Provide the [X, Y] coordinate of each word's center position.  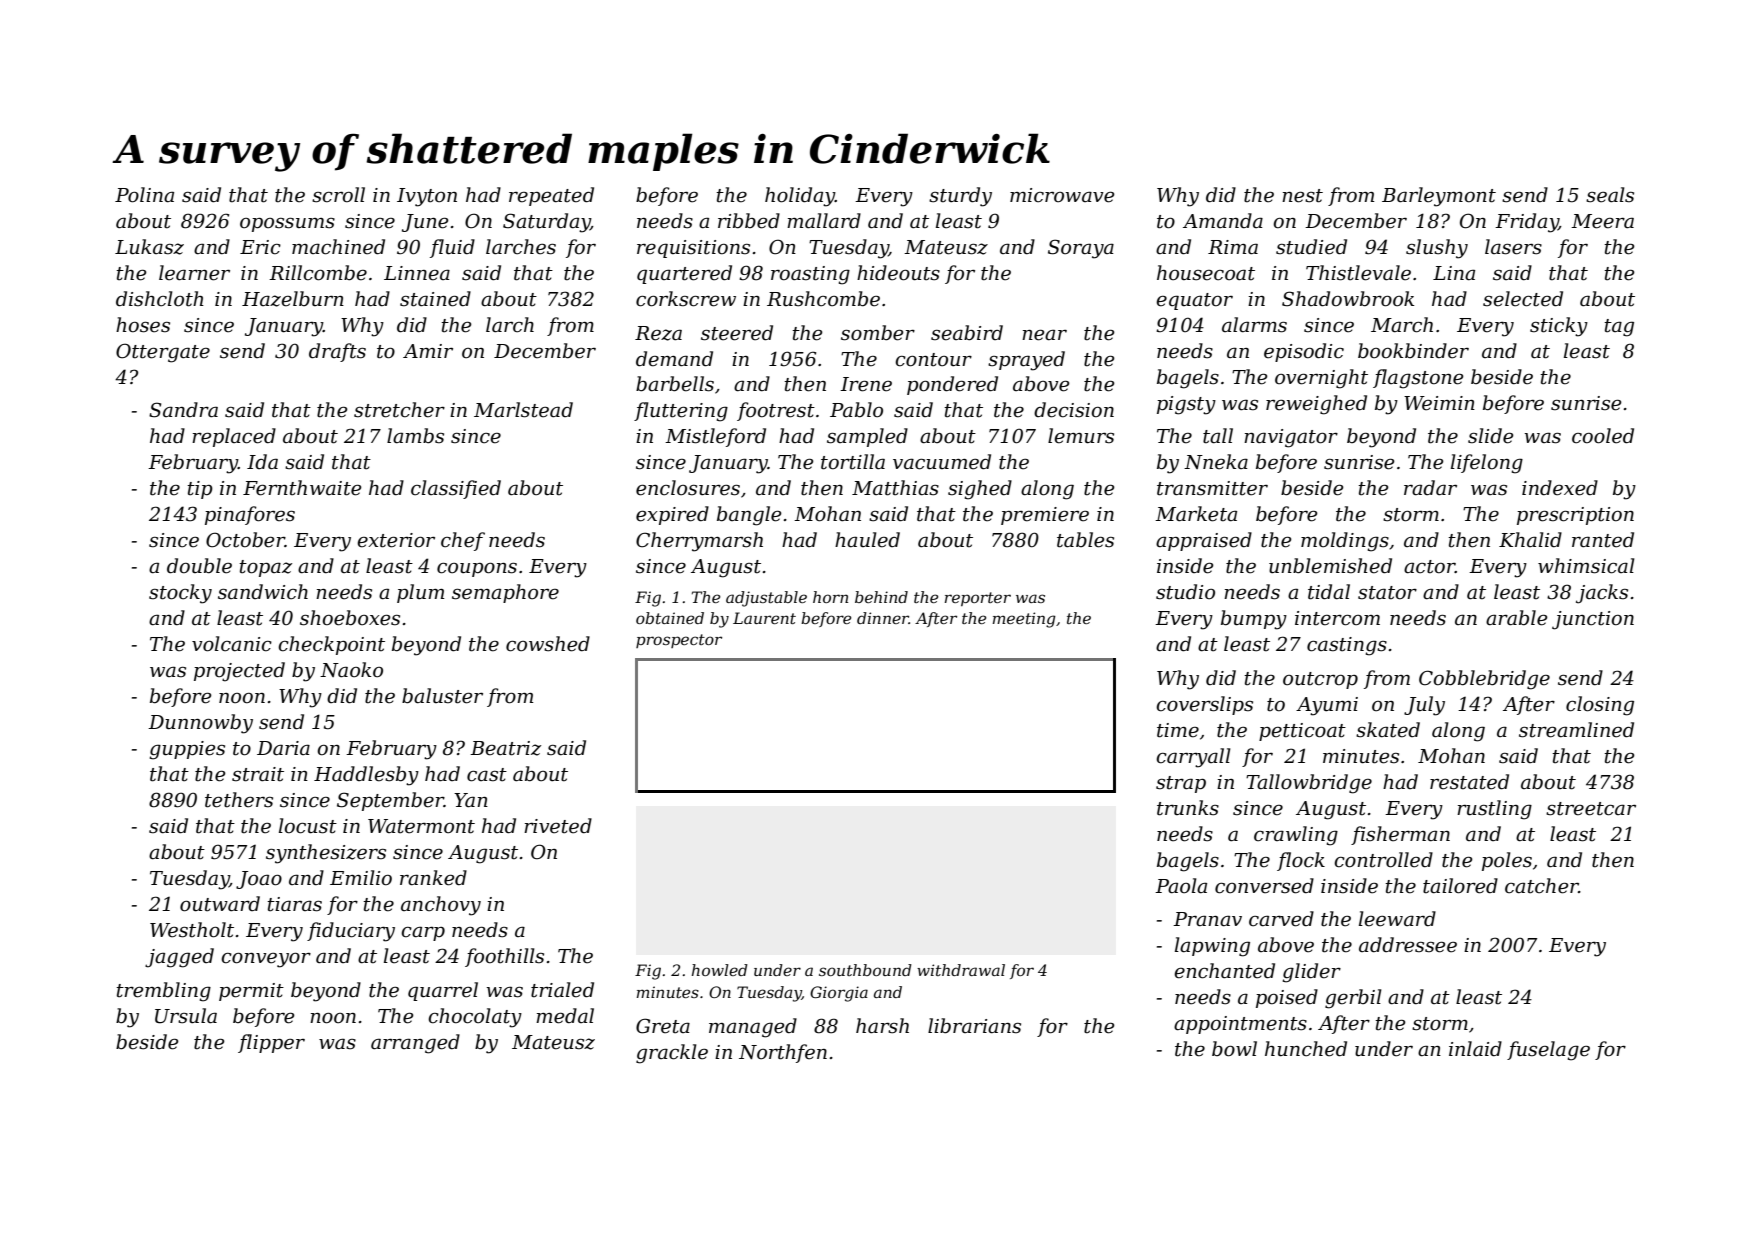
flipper [271, 1043]
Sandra [183, 410]
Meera [1602, 221]
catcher [1542, 886]
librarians [974, 1026]
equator [1194, 301]
